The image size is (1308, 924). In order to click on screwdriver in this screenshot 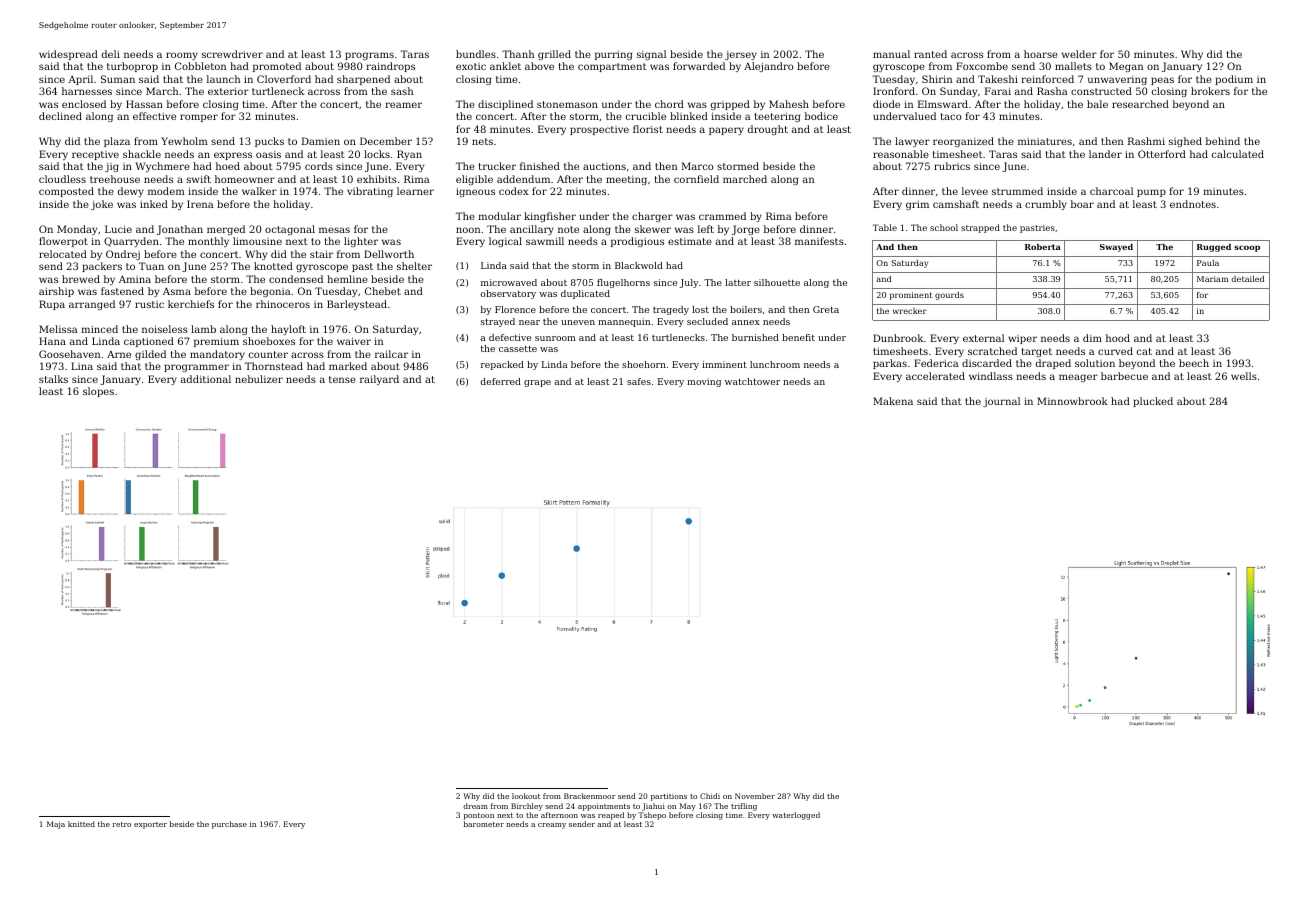, I will do `click(232, 54)`.
